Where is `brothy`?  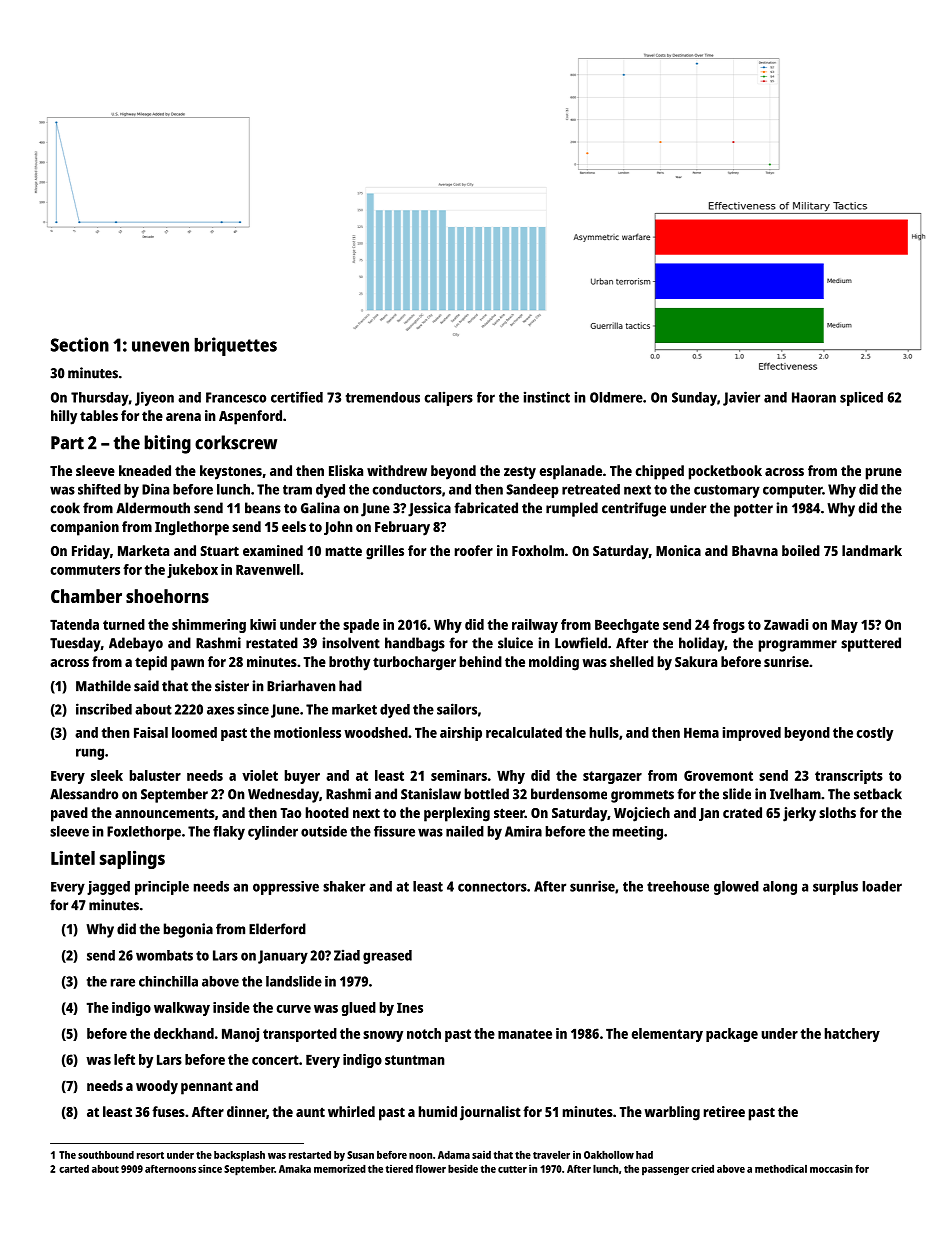 brothy is located at coordinates (349, 663).
